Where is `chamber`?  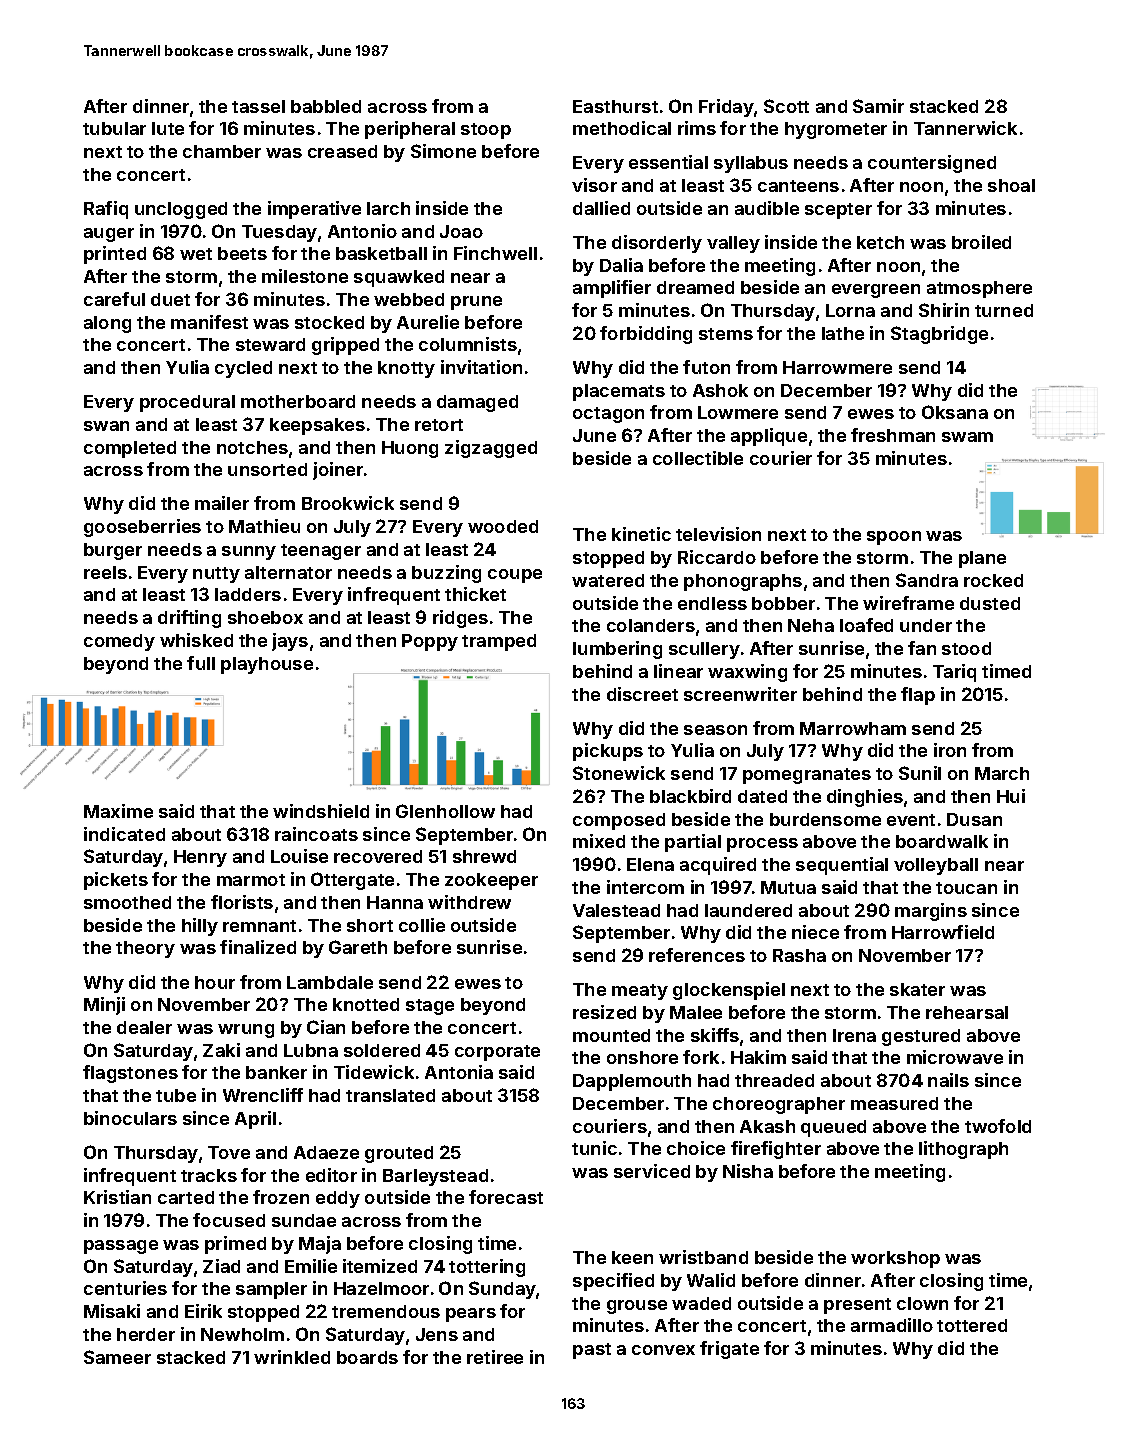
chamber is located at coordinates (222, 151).
